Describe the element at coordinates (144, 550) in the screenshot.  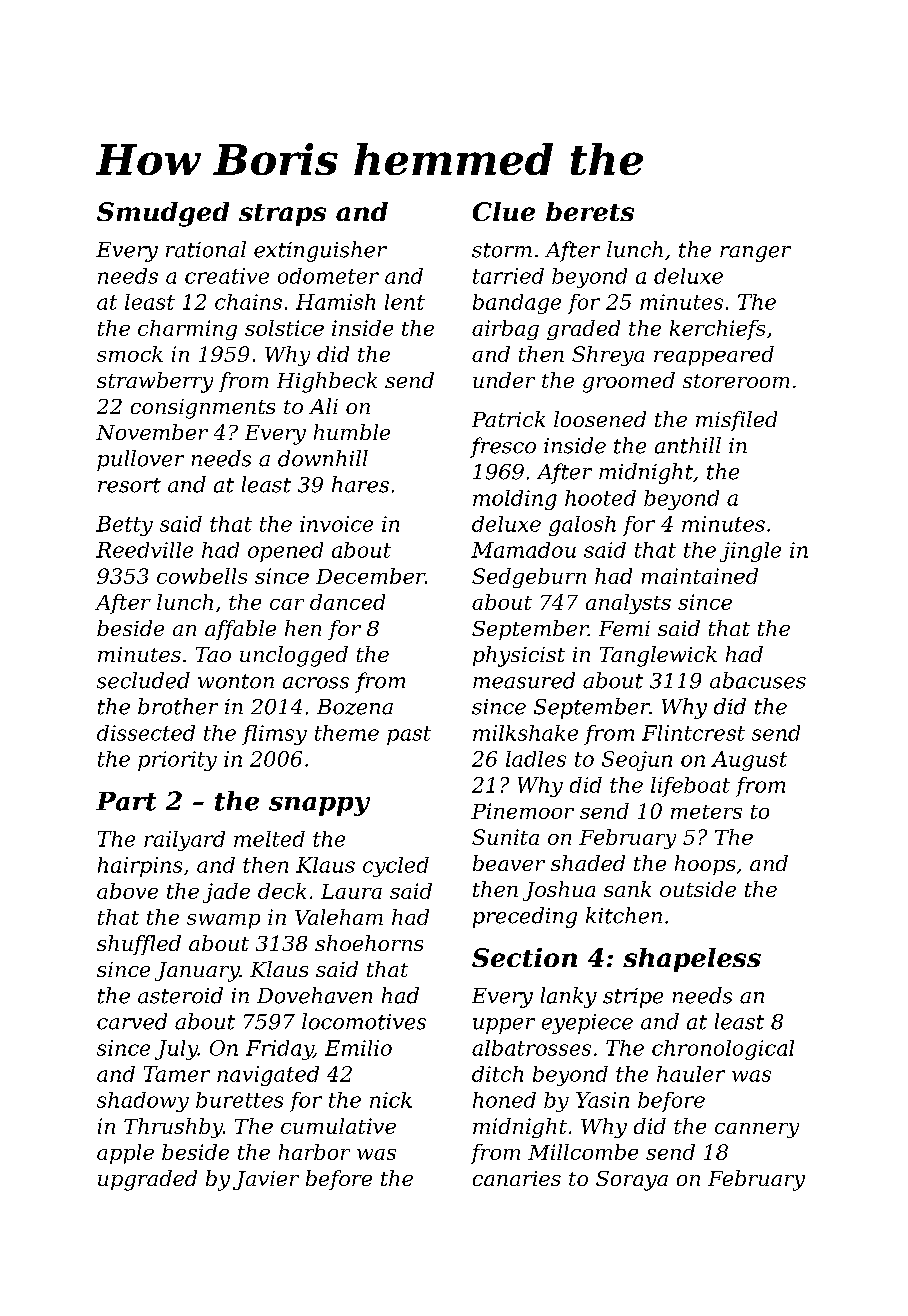
I see `Reedville` at that location.
